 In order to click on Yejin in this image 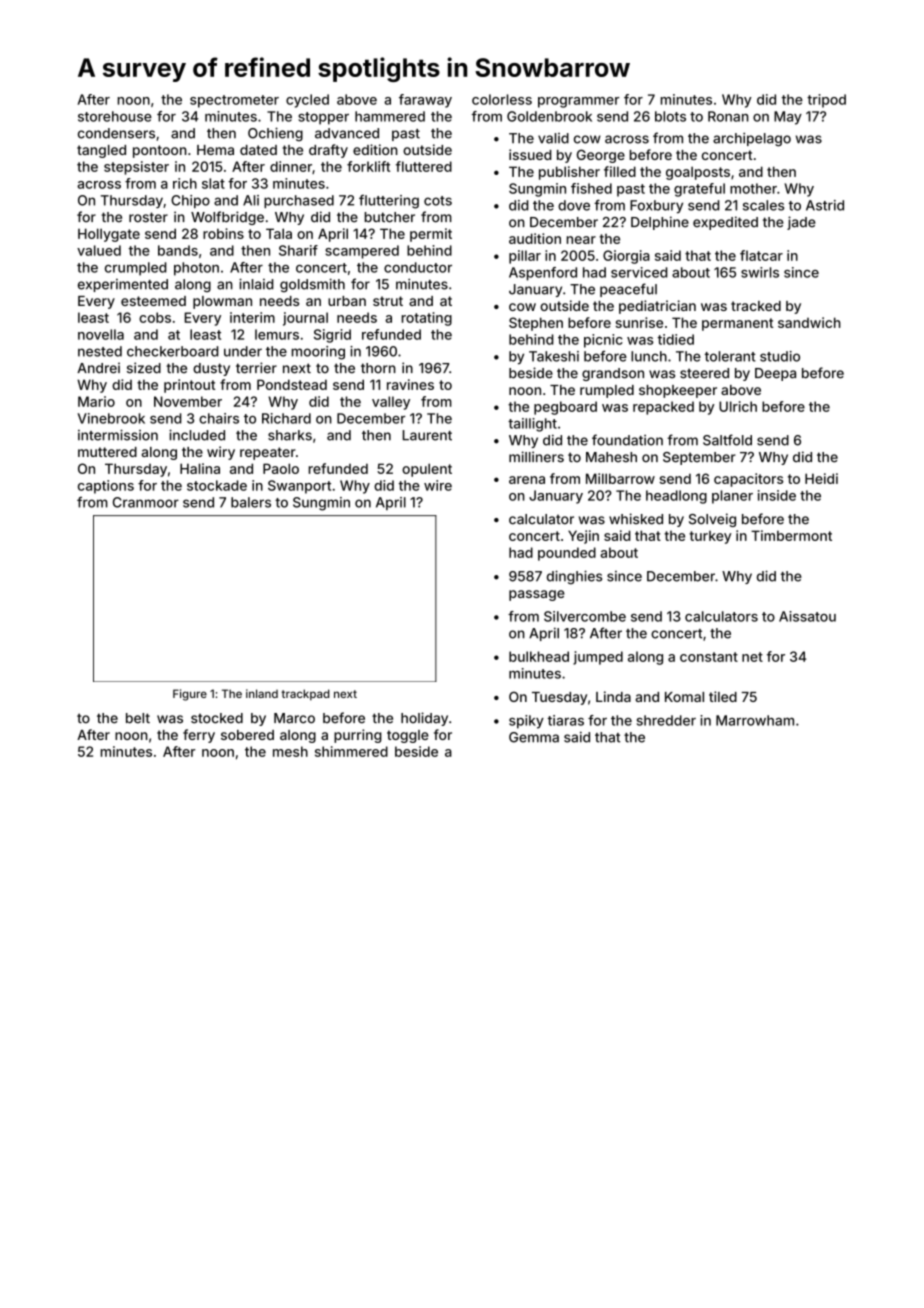, I will do `click(583, 537)`.
